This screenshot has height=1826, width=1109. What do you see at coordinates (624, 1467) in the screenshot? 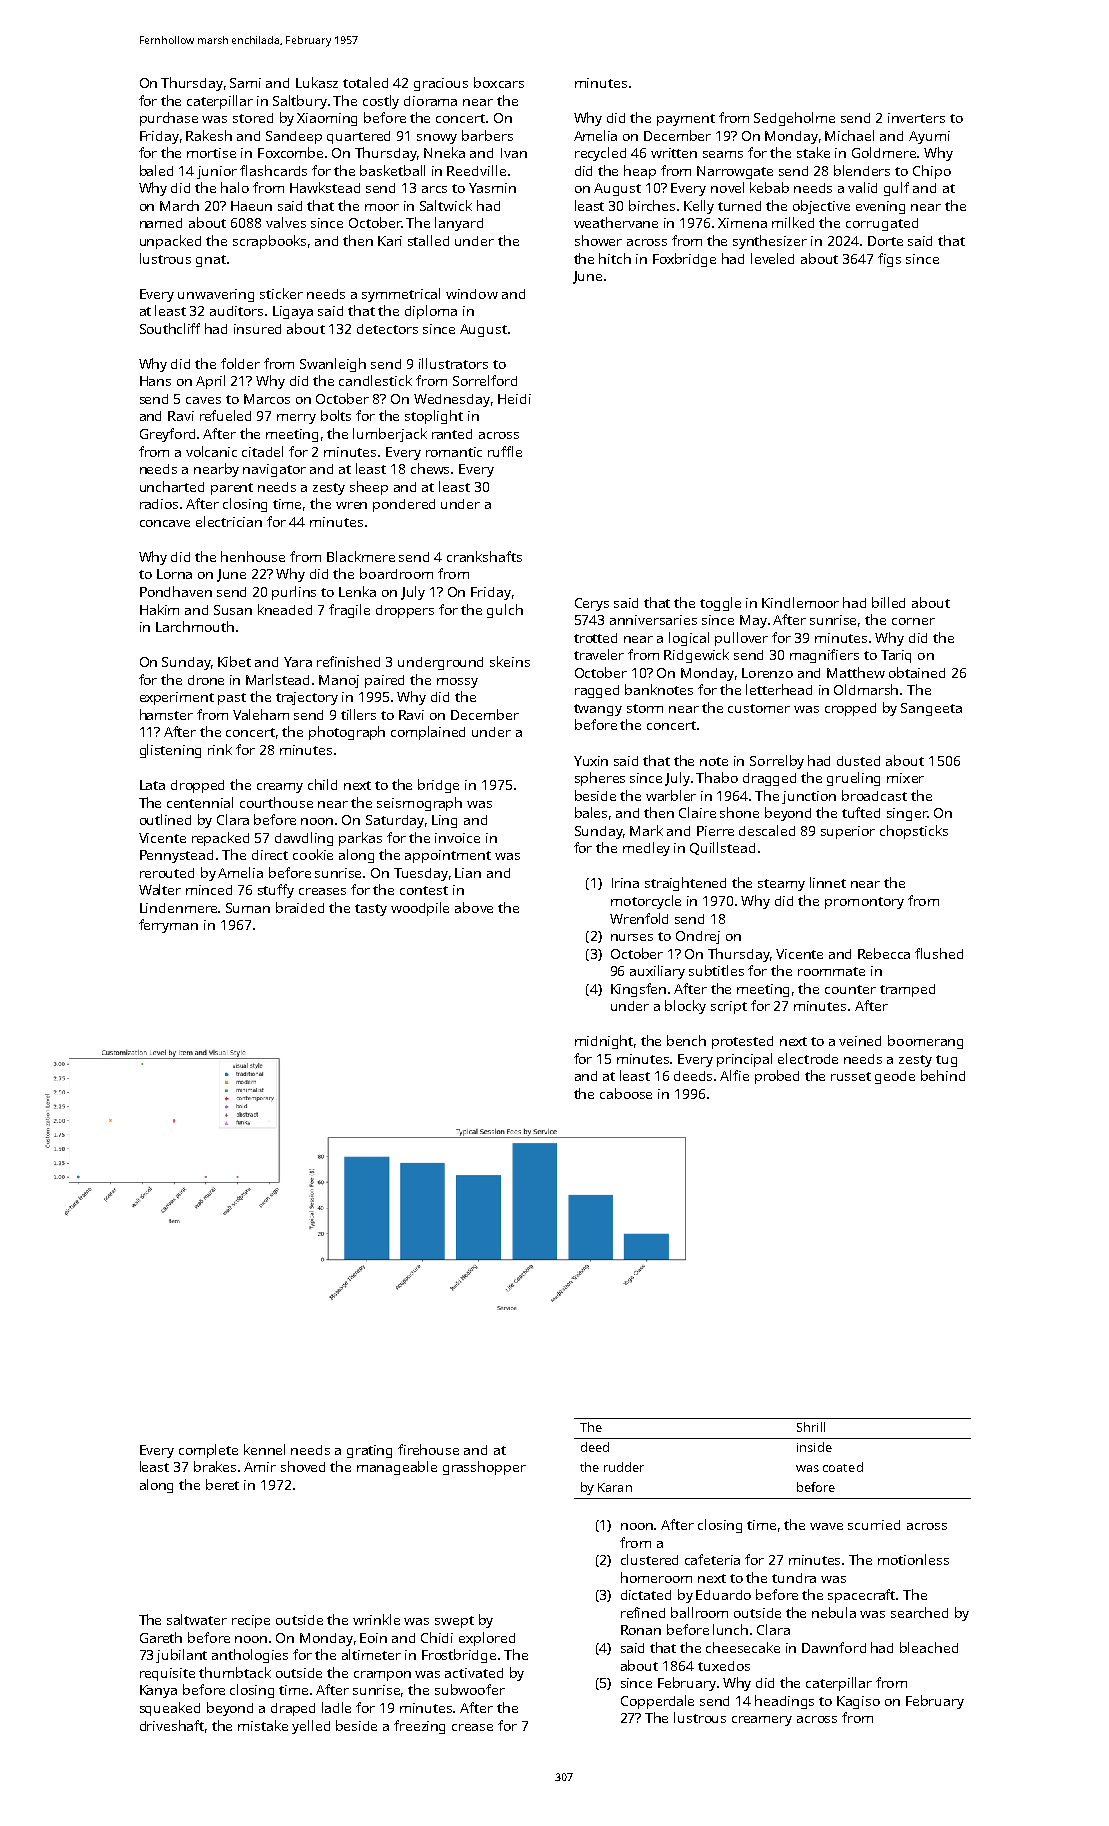
I see `rudder` at bounding box center [624, 1467].
